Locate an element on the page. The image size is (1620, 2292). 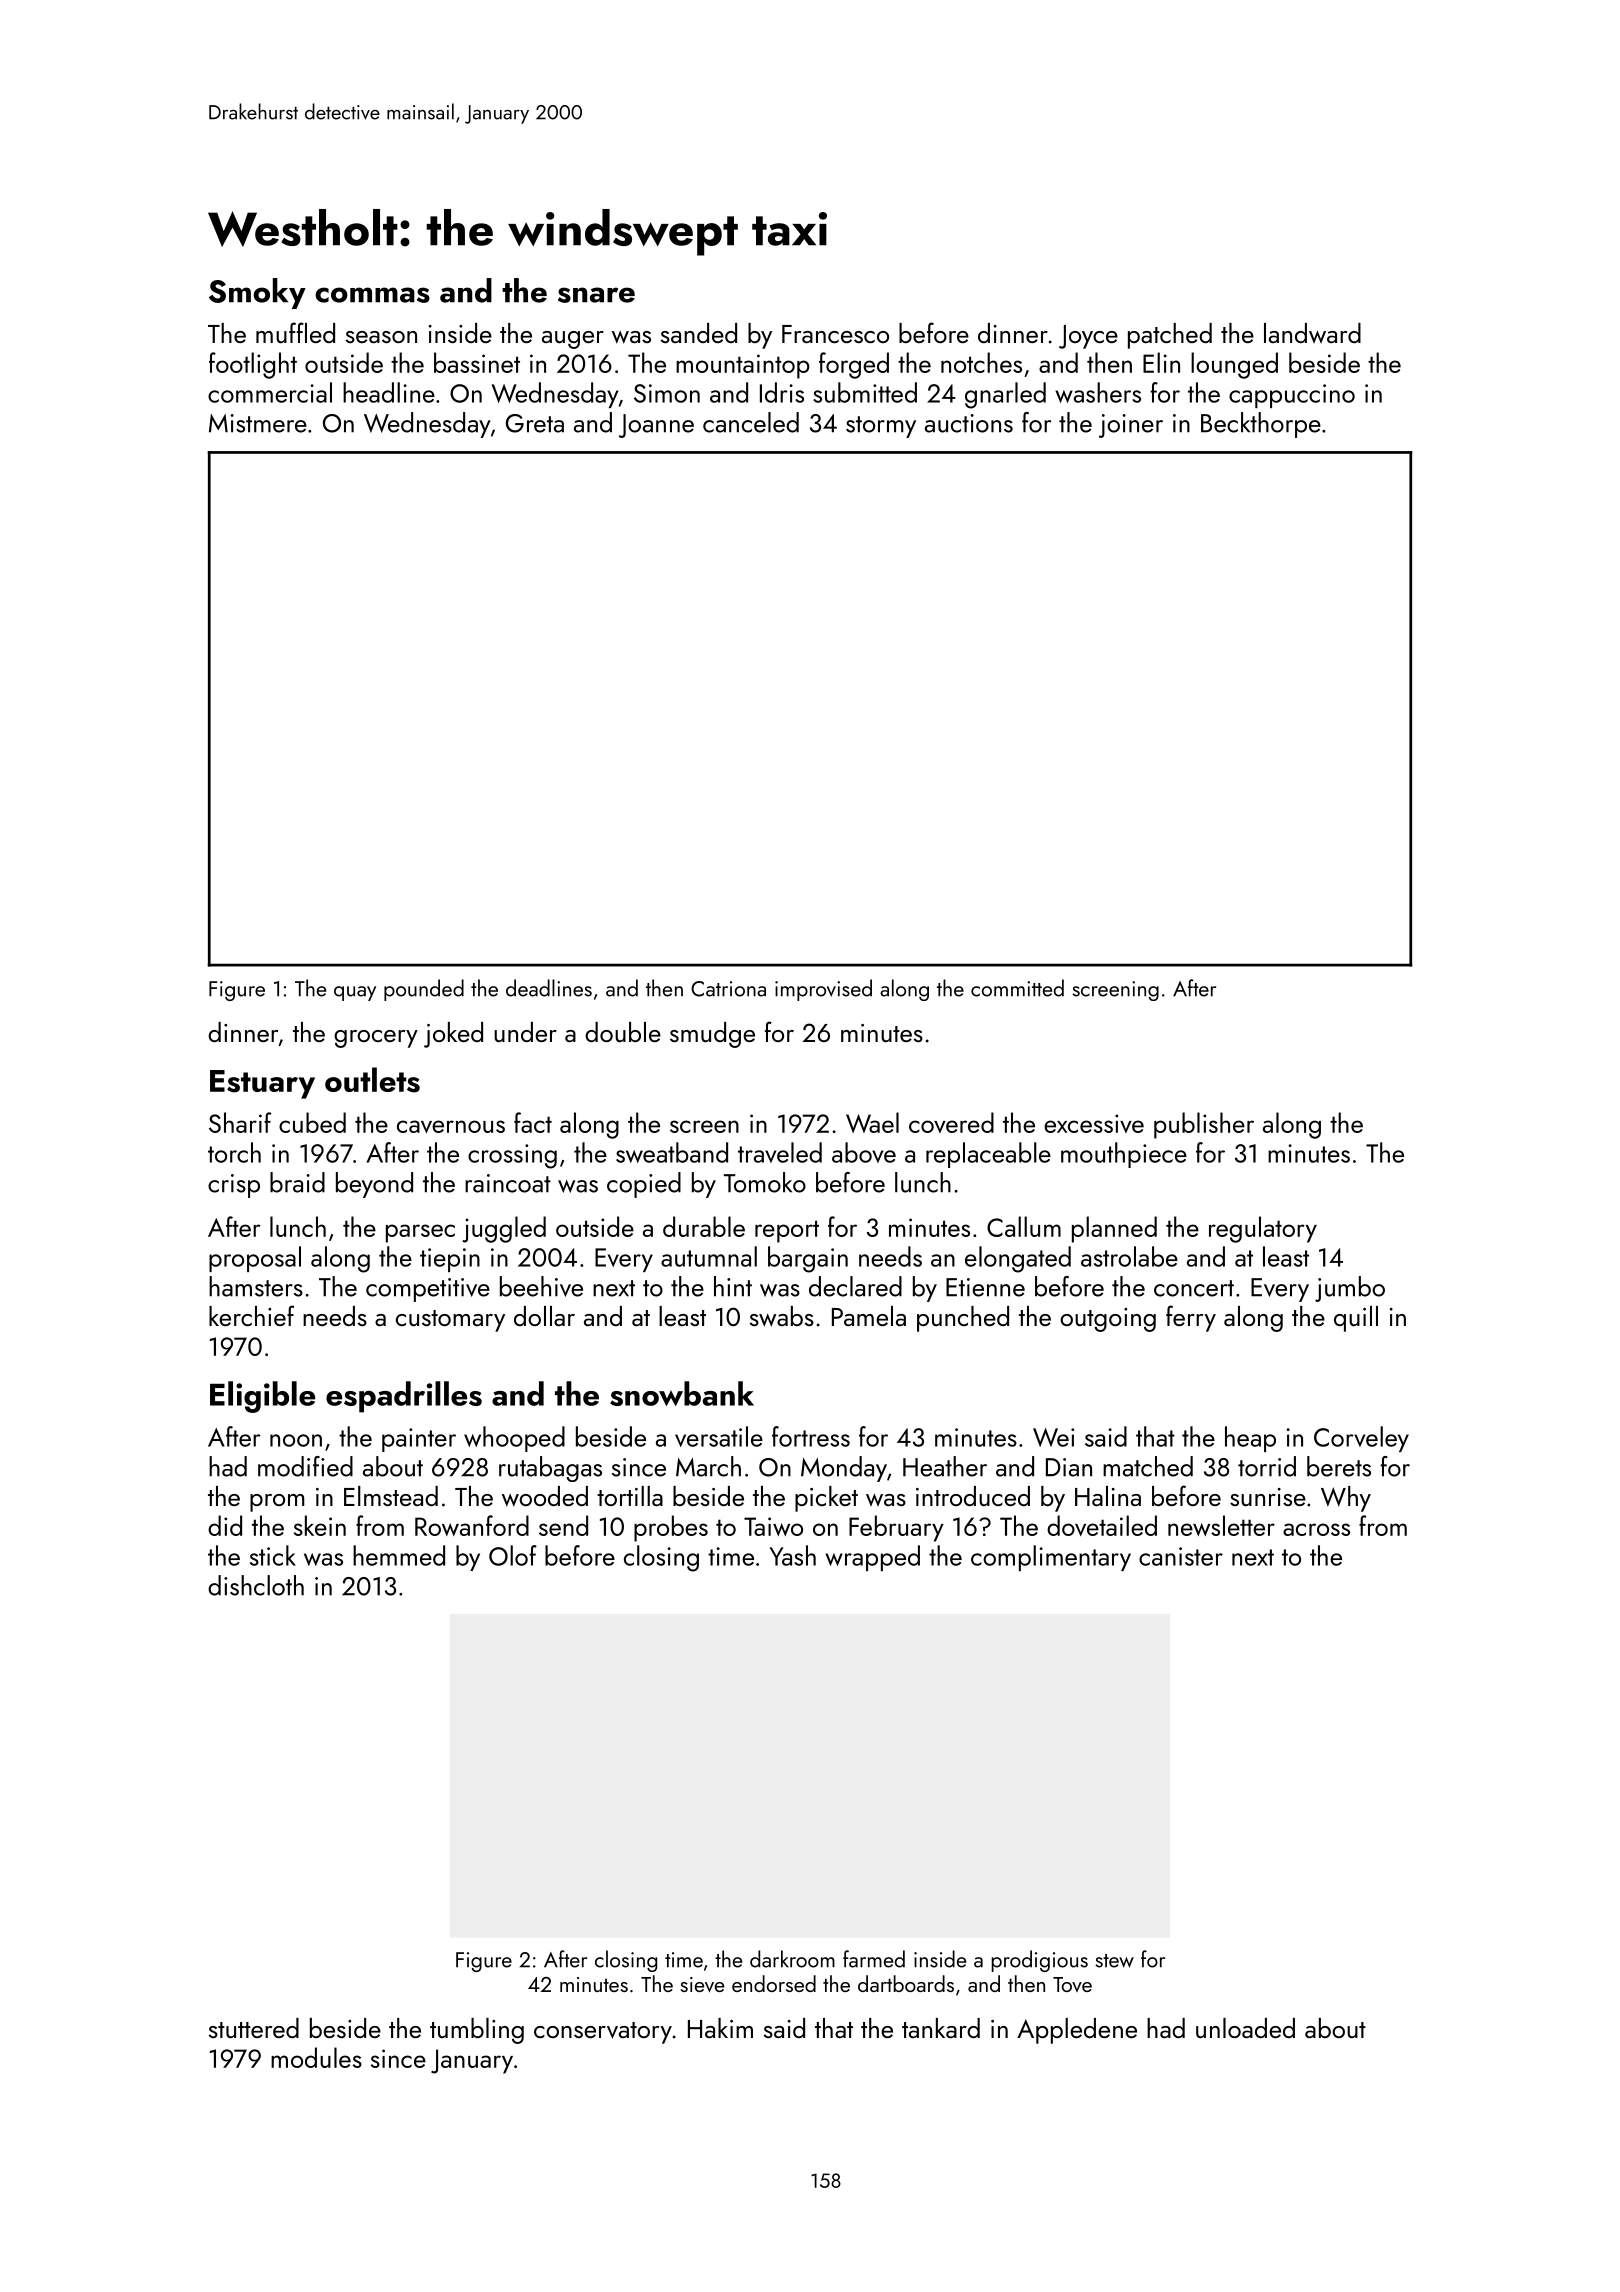
outgoing is located at coordinates (1108, 1320).
